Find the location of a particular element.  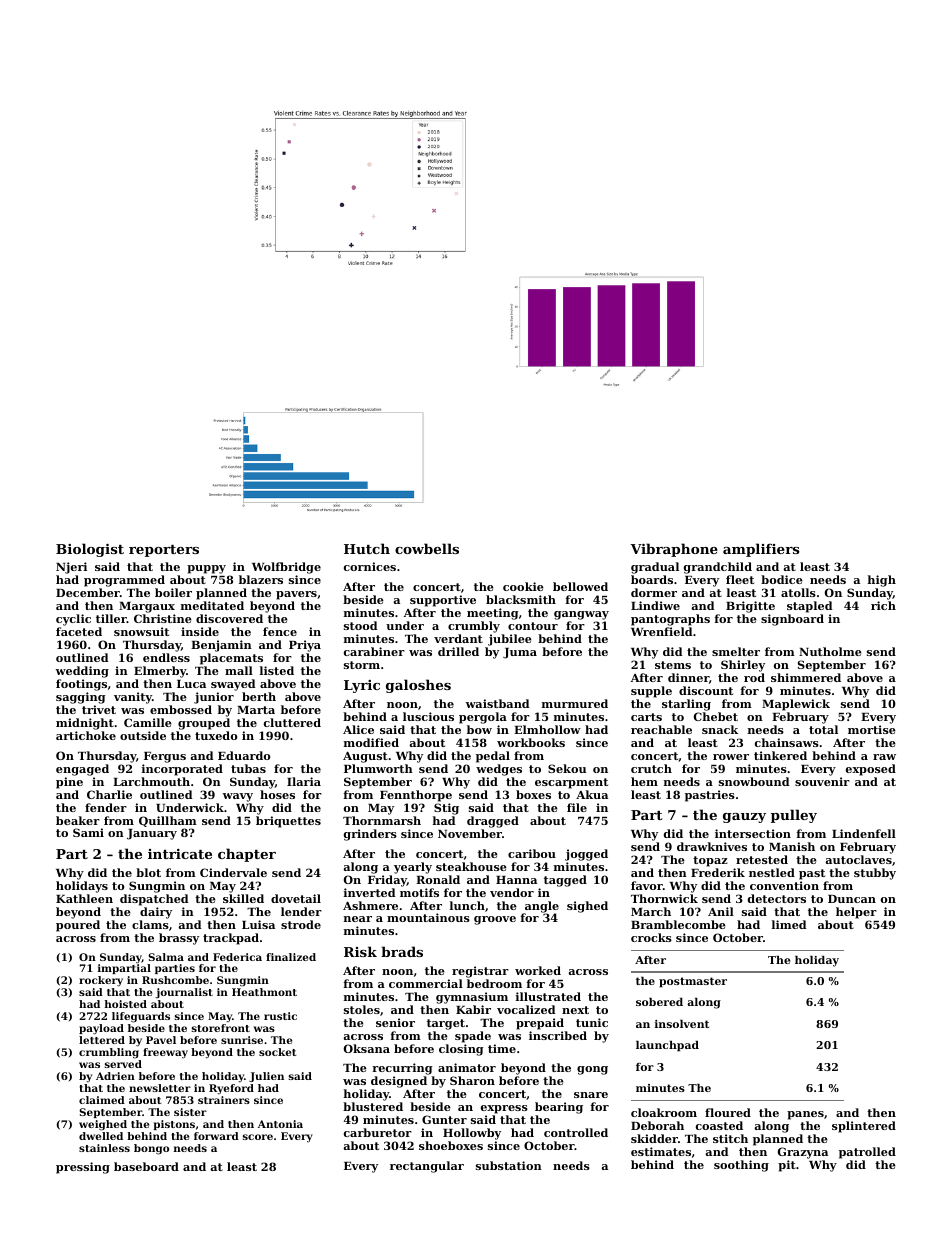

fence is located at coordinates (280, 631).
